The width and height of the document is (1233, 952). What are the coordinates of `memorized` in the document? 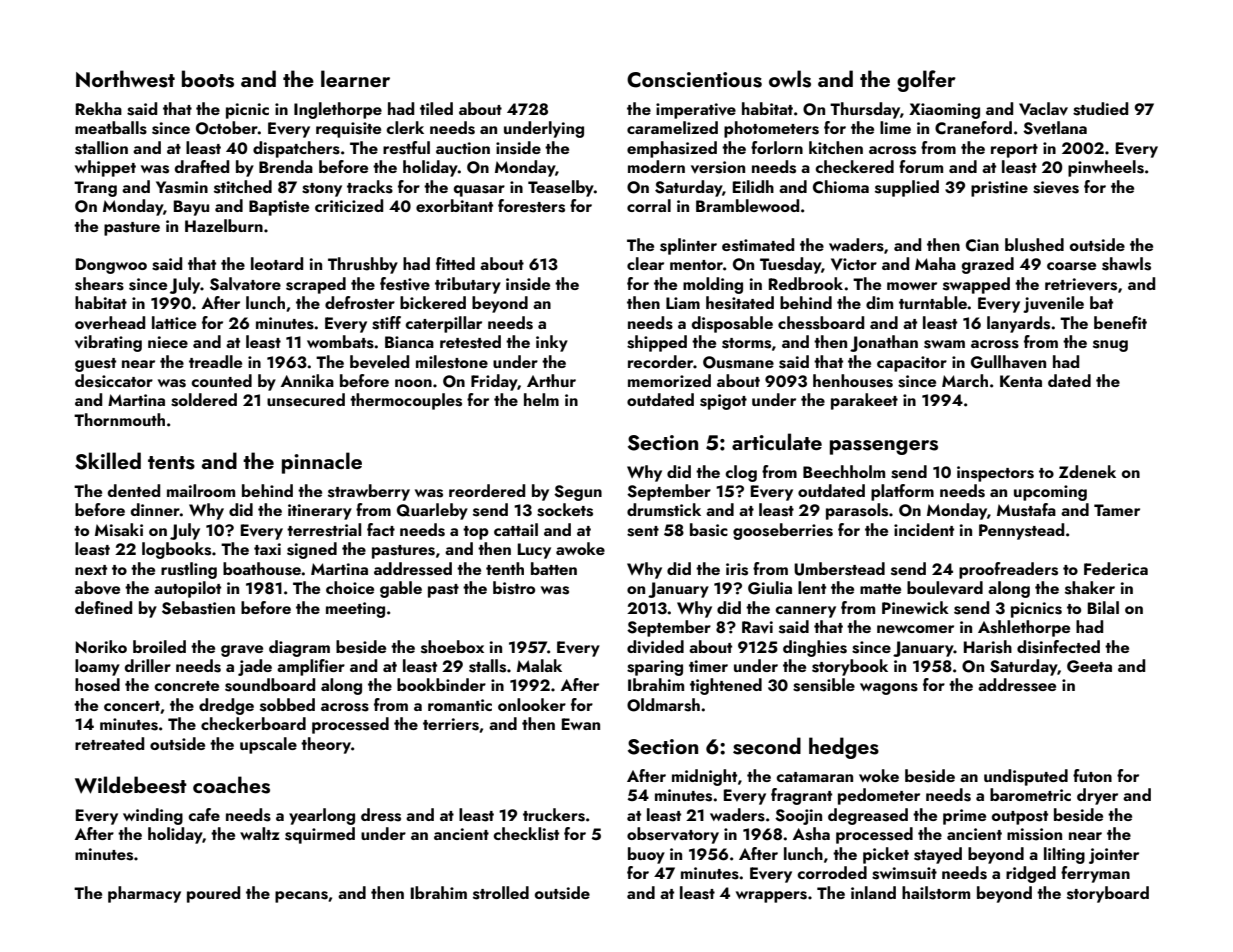 It's located at (669, 380).
